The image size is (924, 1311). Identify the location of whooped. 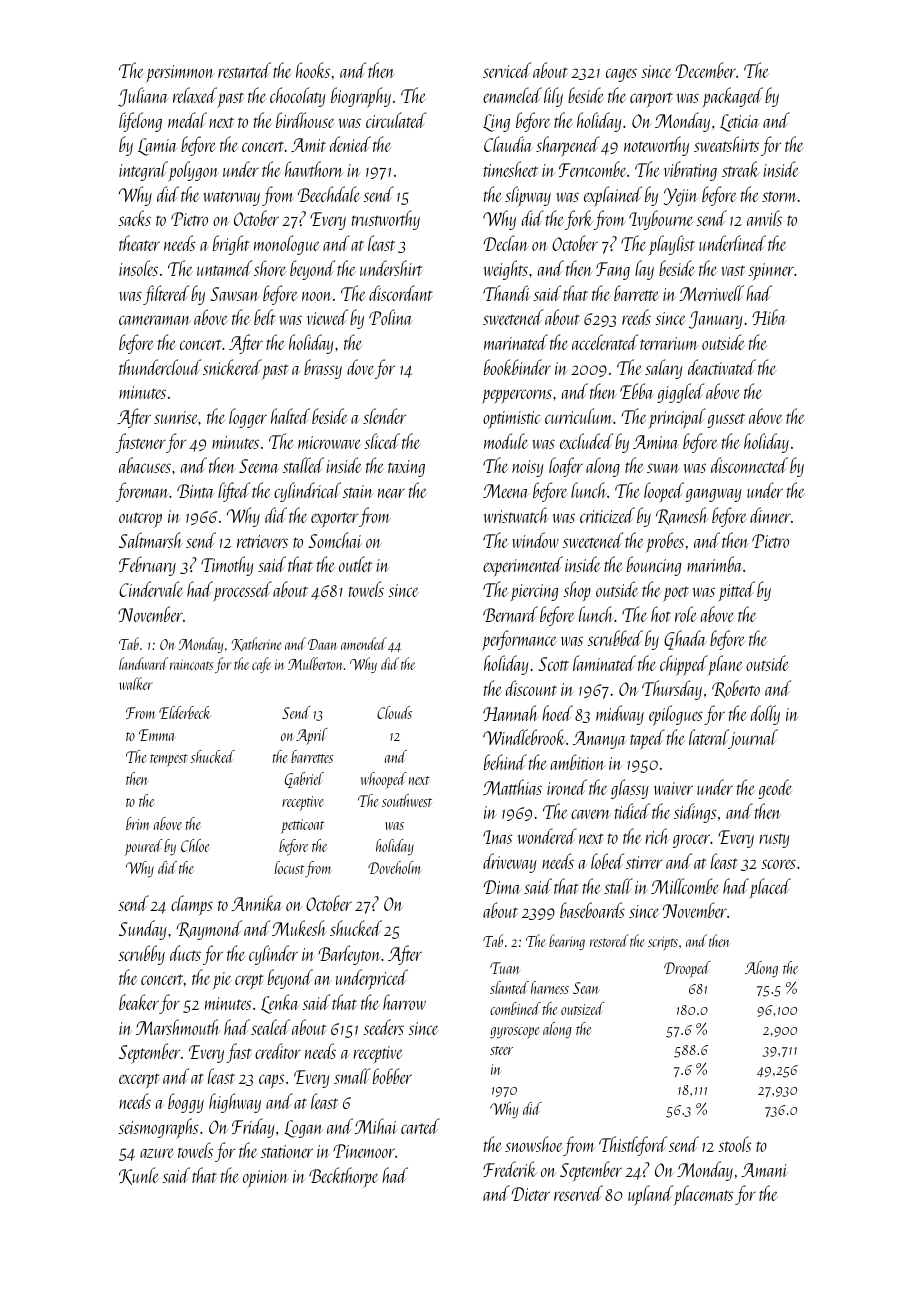
(384, 780).
